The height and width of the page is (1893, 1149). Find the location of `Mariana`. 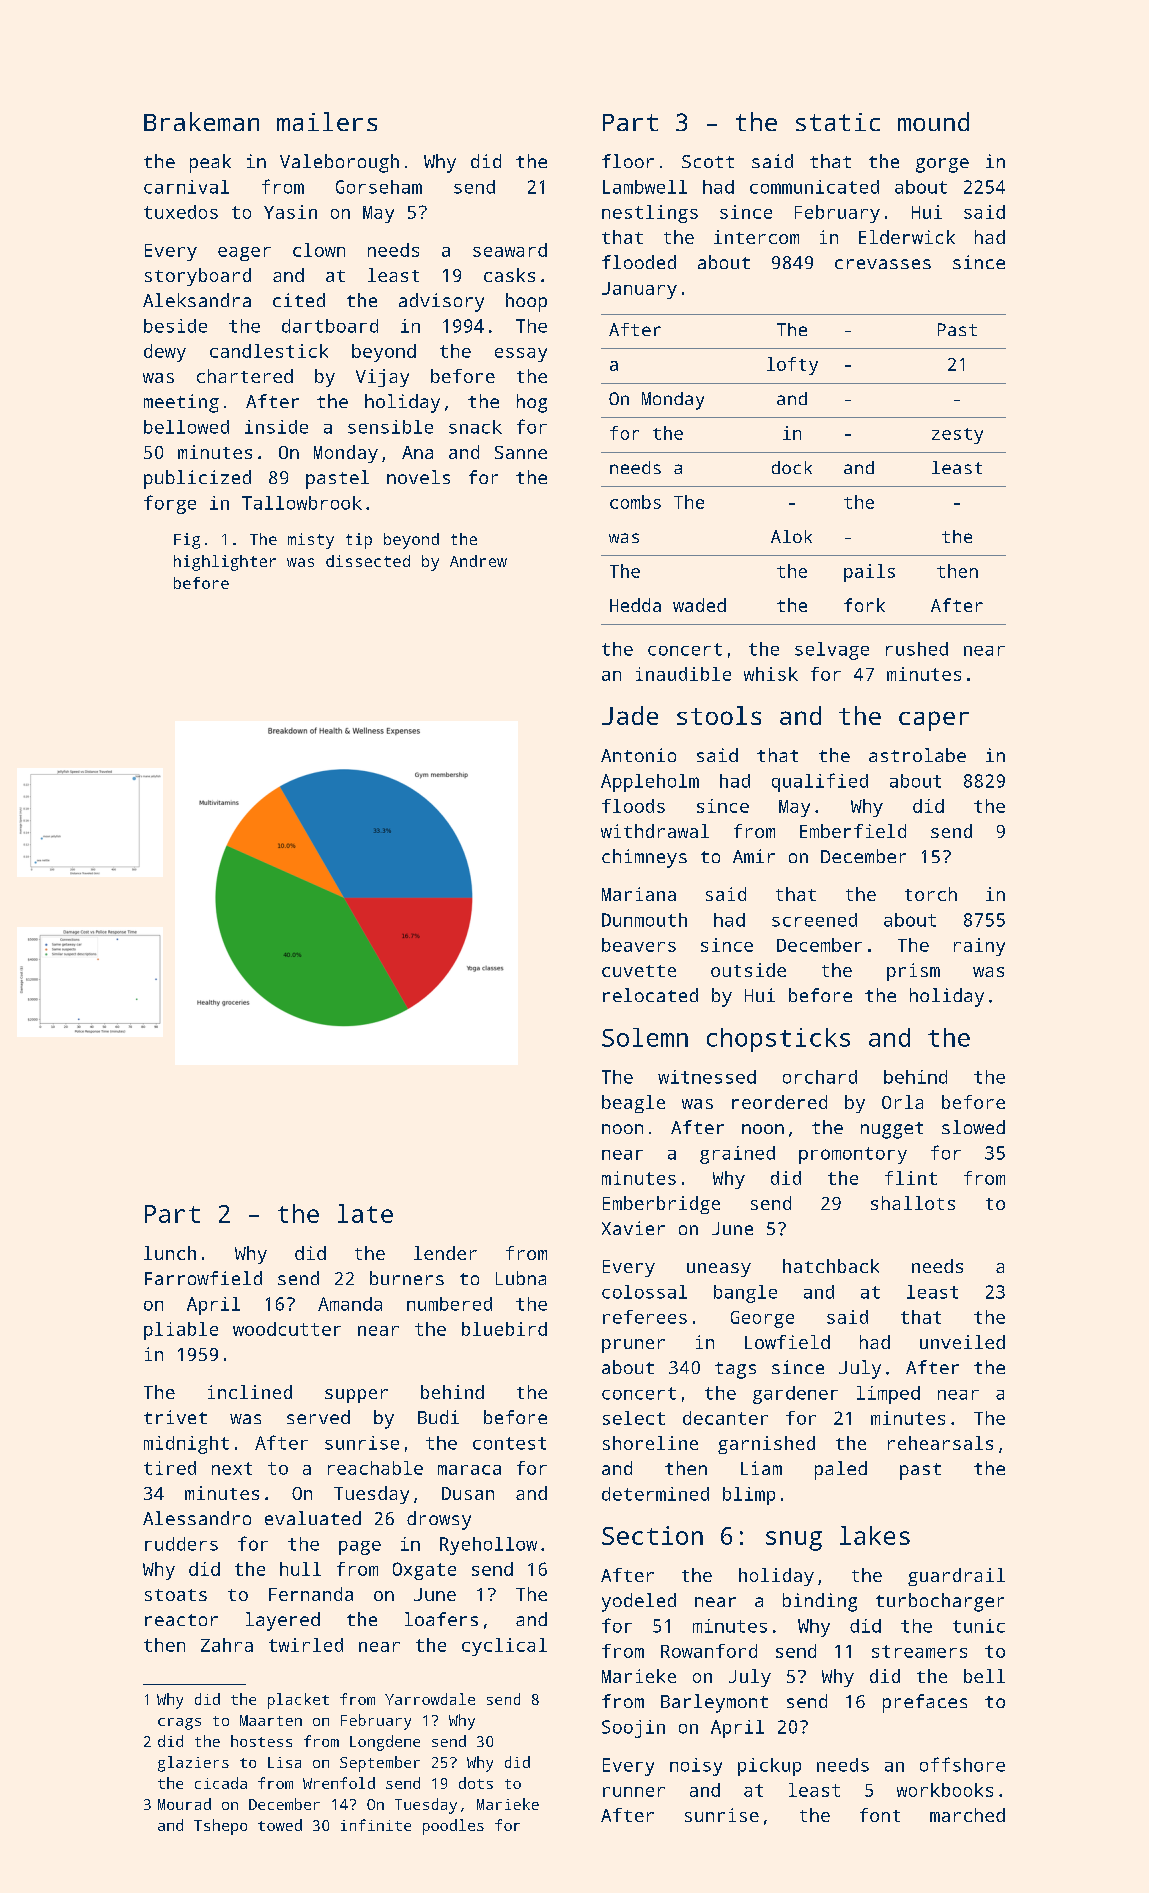

Mariana is located at coordinates (639, 894).
